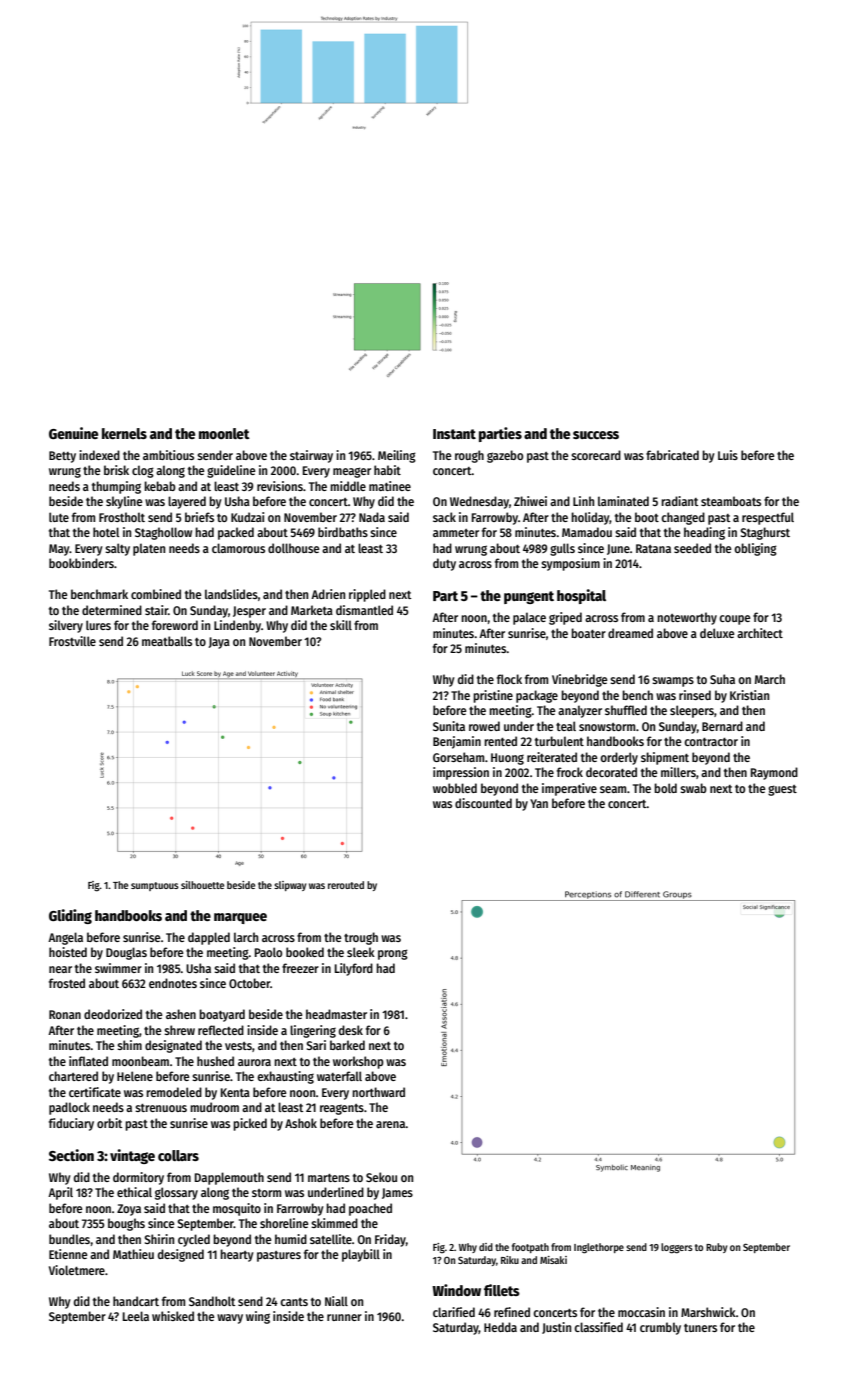  Describe the element at coordinates (708, 1312) in the screenshot. I see `Marshwick` at that location.
